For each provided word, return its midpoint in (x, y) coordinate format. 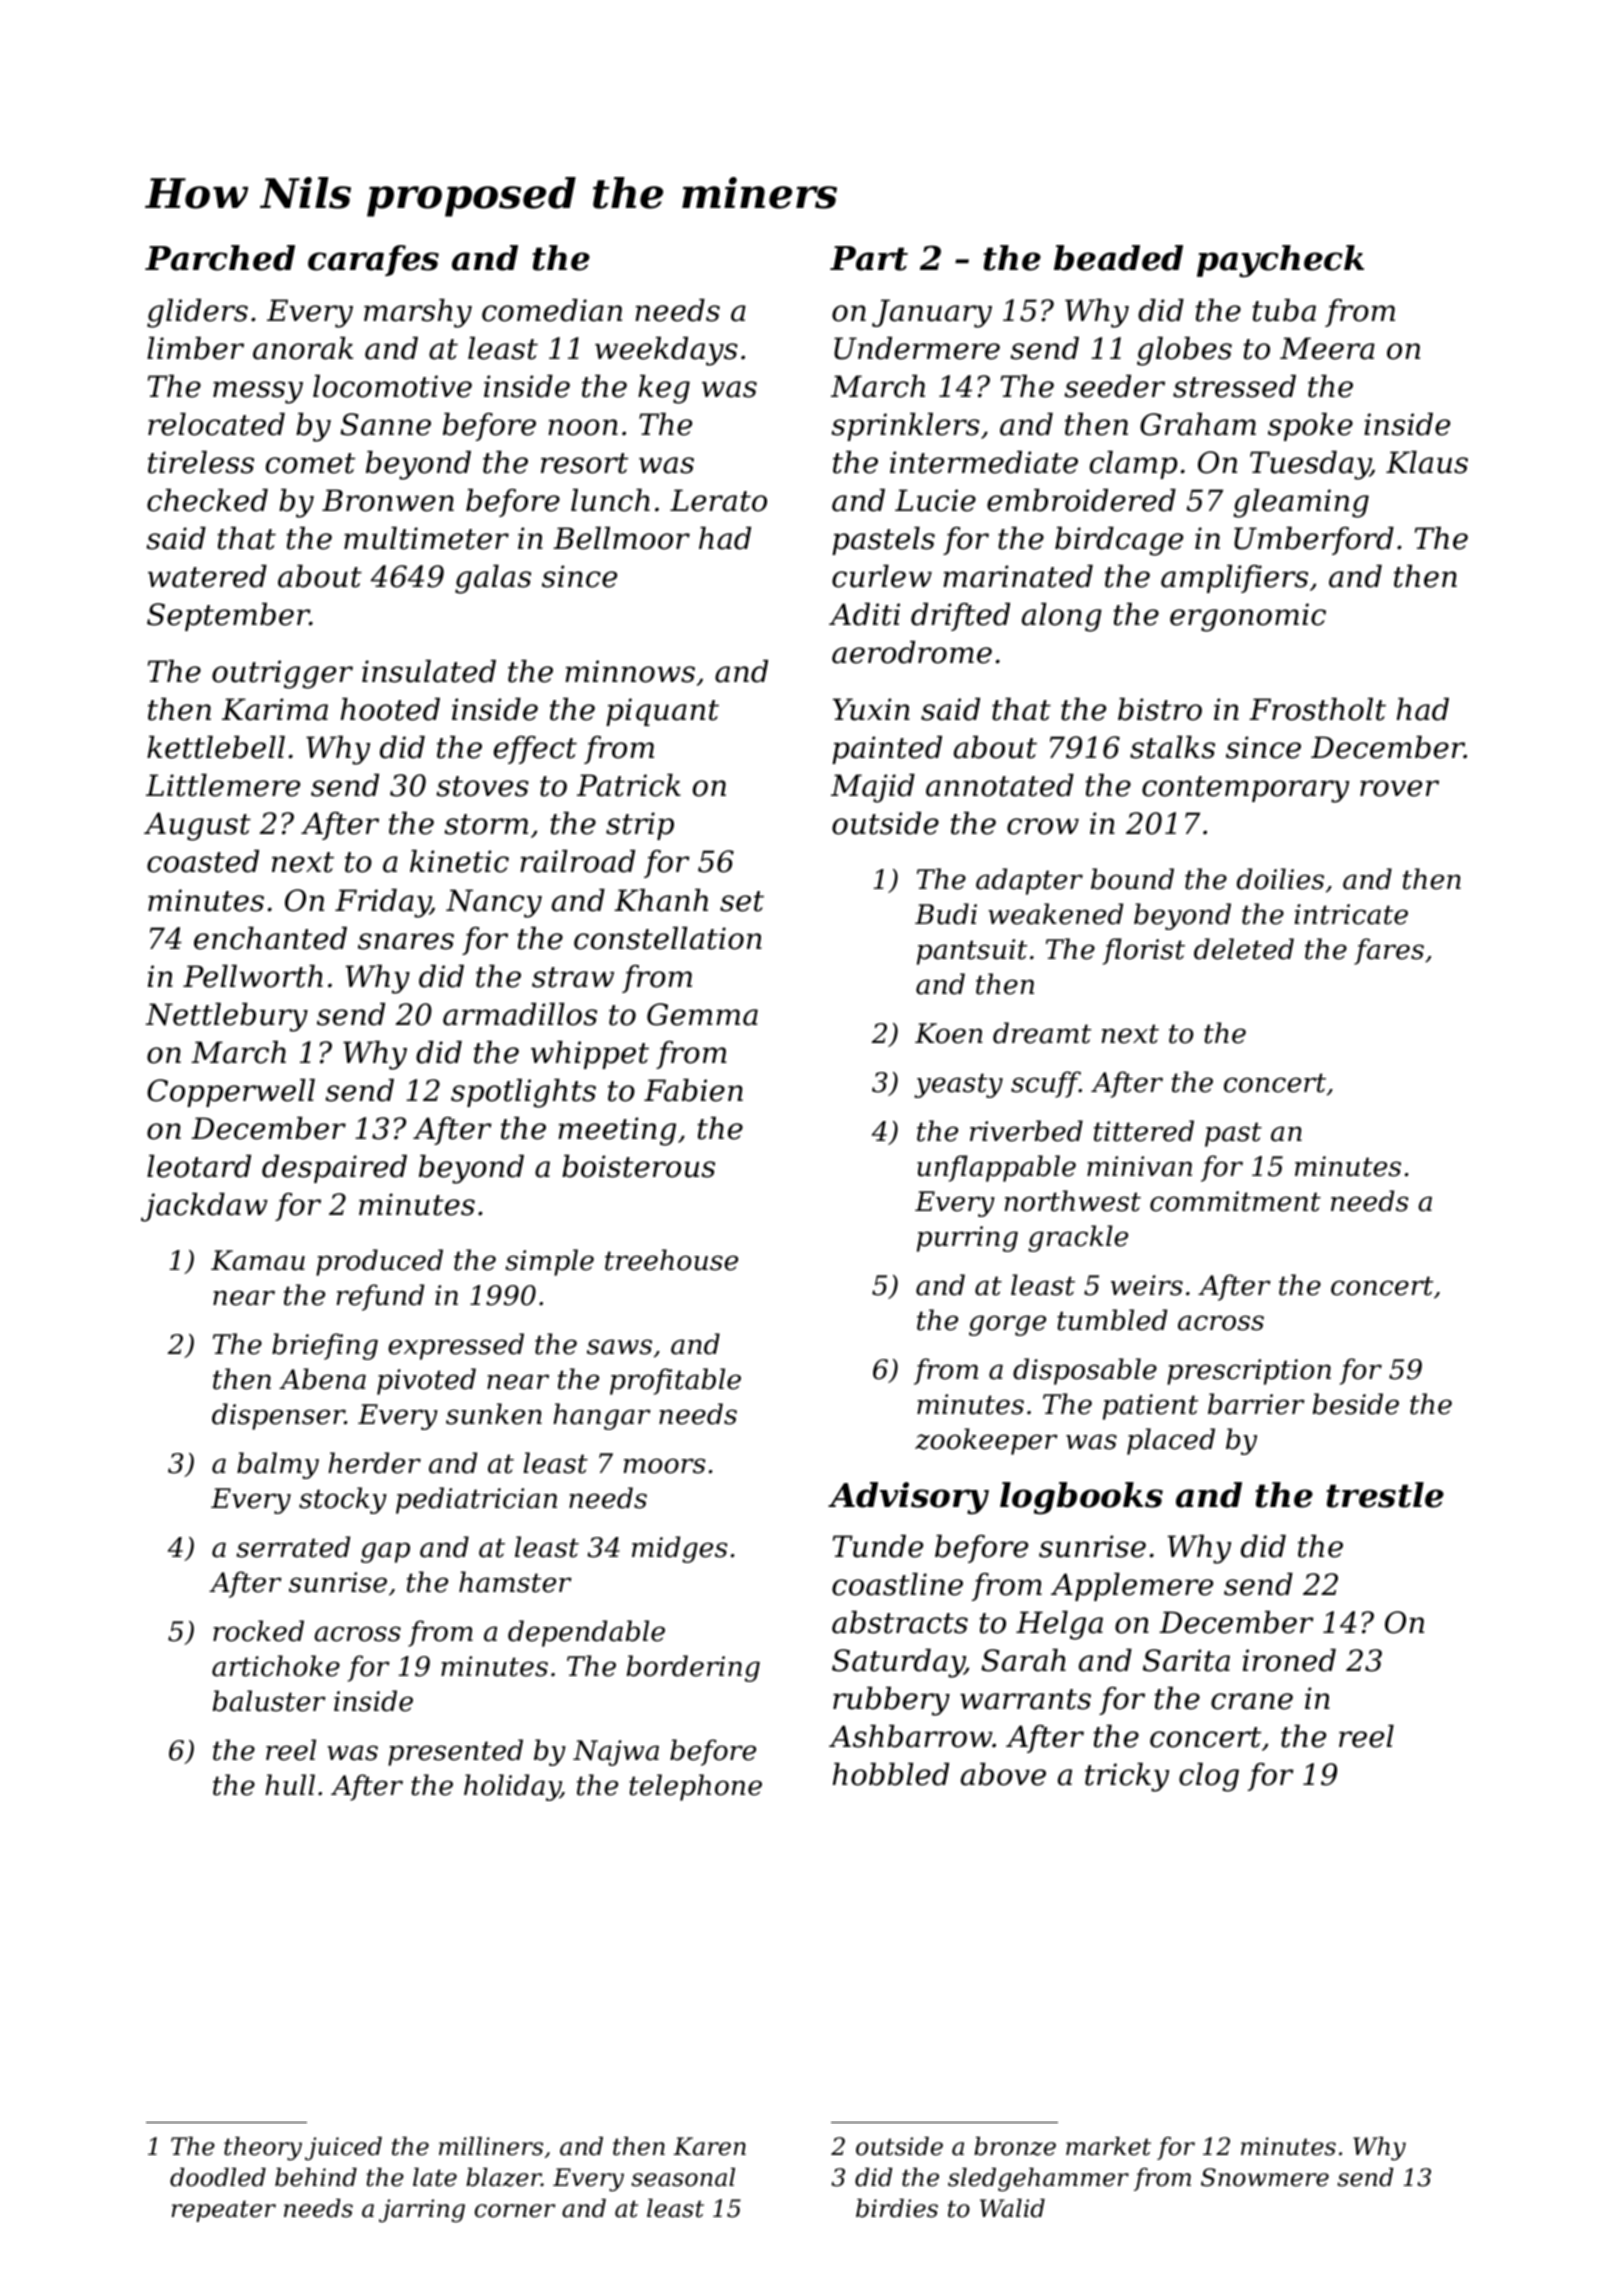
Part (869, 258)
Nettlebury (227, 1017)
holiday (512, 1787)
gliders (197, 313)
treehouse (671, 1260)
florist (1144, 951)
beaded (1118, 258)
